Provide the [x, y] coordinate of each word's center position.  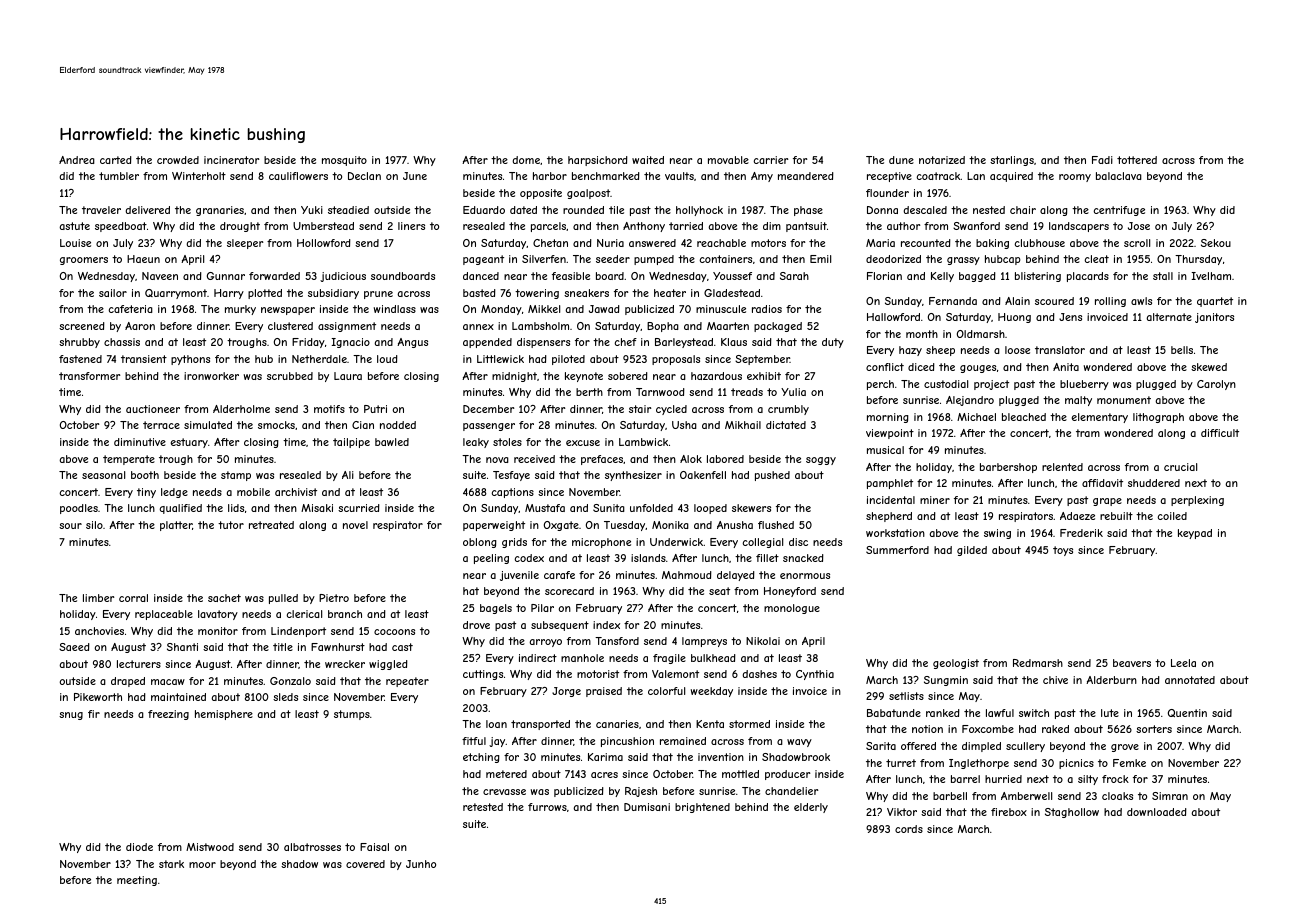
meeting [137, 881]
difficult [1220, 433]
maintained [178, 697]
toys [1063, 551]
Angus [412, 343]
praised [604, 692]
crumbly [788, 410]
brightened [702, 808]
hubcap [1003, 260]
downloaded [1157, 812]
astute [74, 226]
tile [616, 210]
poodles [79, 509]
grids [514, 543]
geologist [956, 664]
